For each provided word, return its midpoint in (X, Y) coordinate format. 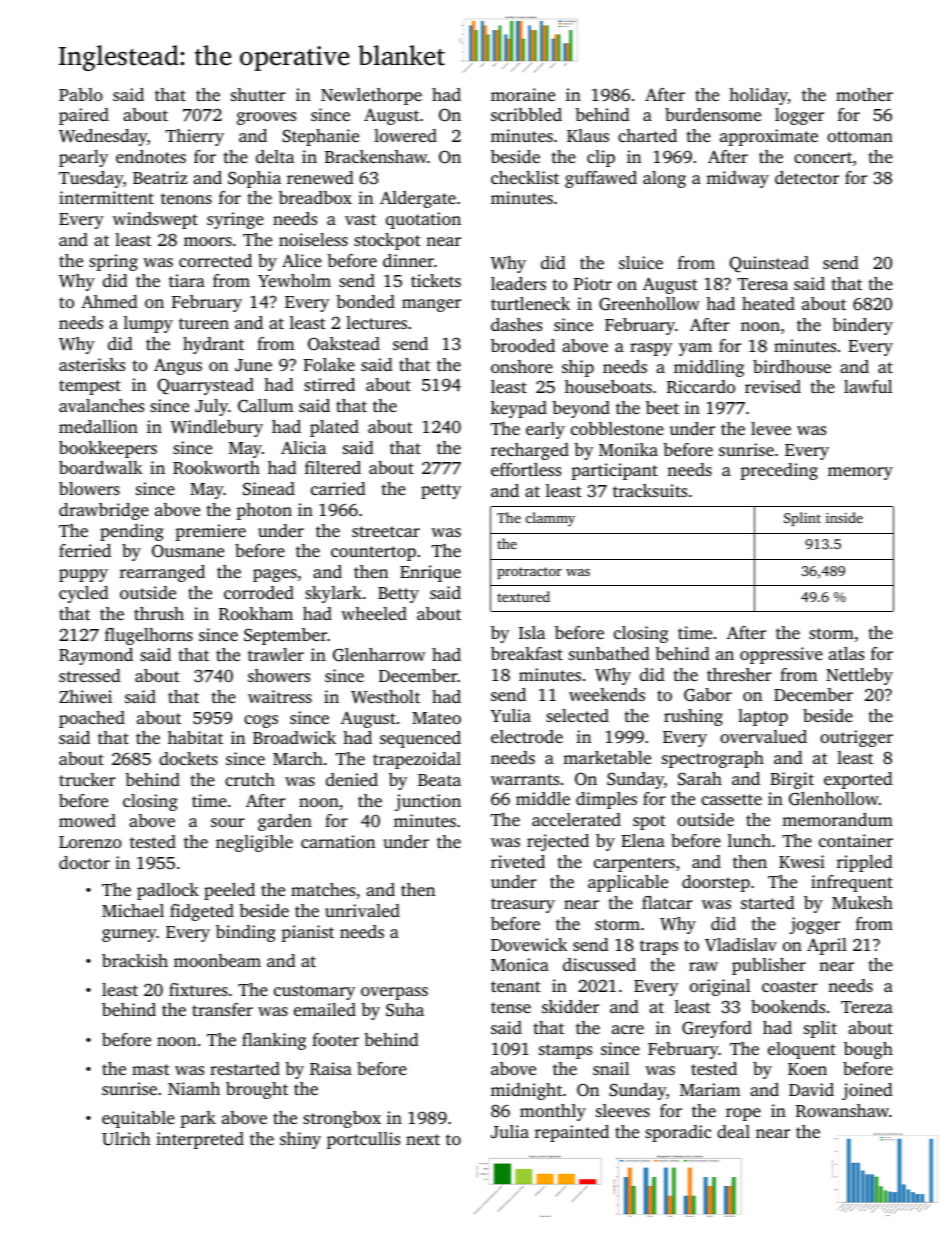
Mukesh (862, 902)
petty (441, 491)
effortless (526, 469)
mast (151, 1069)
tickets (436, 280)
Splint (802, 519)
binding (246, 933)
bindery (862, 326)
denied (352, 779)
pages (275, 575)
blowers (89, 488)
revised (773, 386)
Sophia (254, 179)
